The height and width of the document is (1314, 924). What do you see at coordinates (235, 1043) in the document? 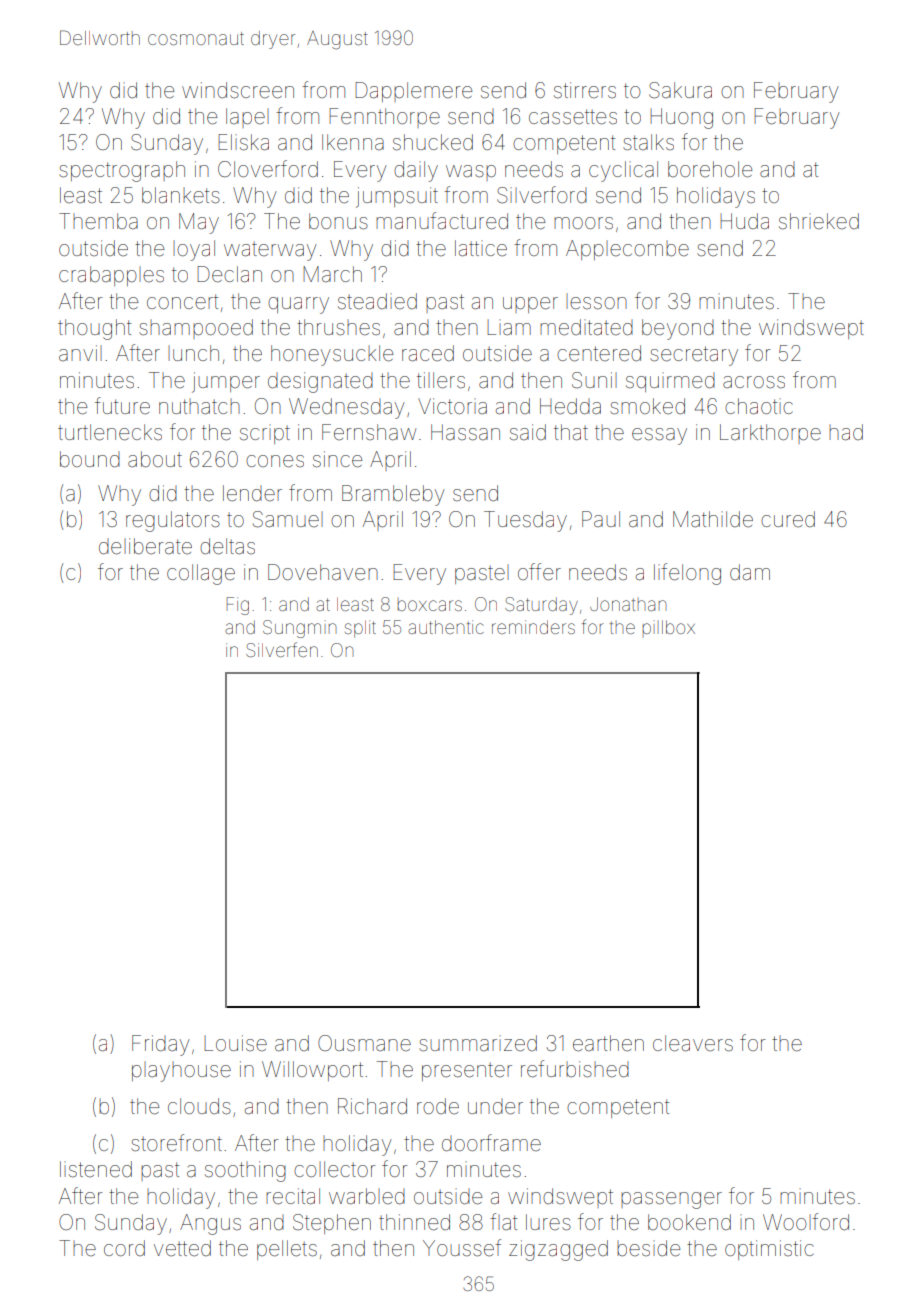
I see `Louise` at bounding box center [235, 1043].
